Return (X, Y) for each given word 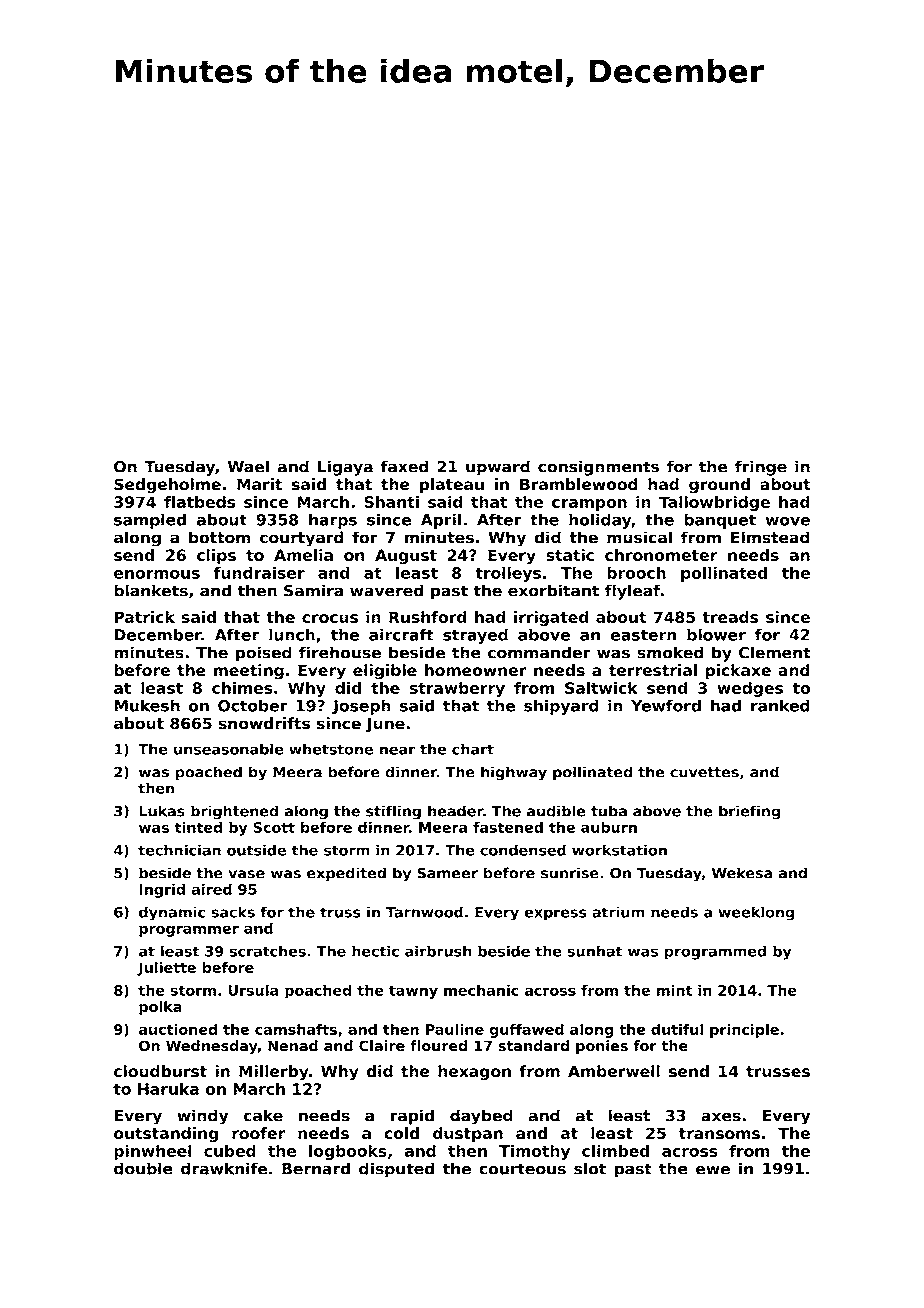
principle (744, 1031)
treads (730, 617)
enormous (157, 574)
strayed (475, 636)
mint (674, 990)
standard (533, 1046)
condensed (523, 850)
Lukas (162, 811)
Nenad (293, 1045)
